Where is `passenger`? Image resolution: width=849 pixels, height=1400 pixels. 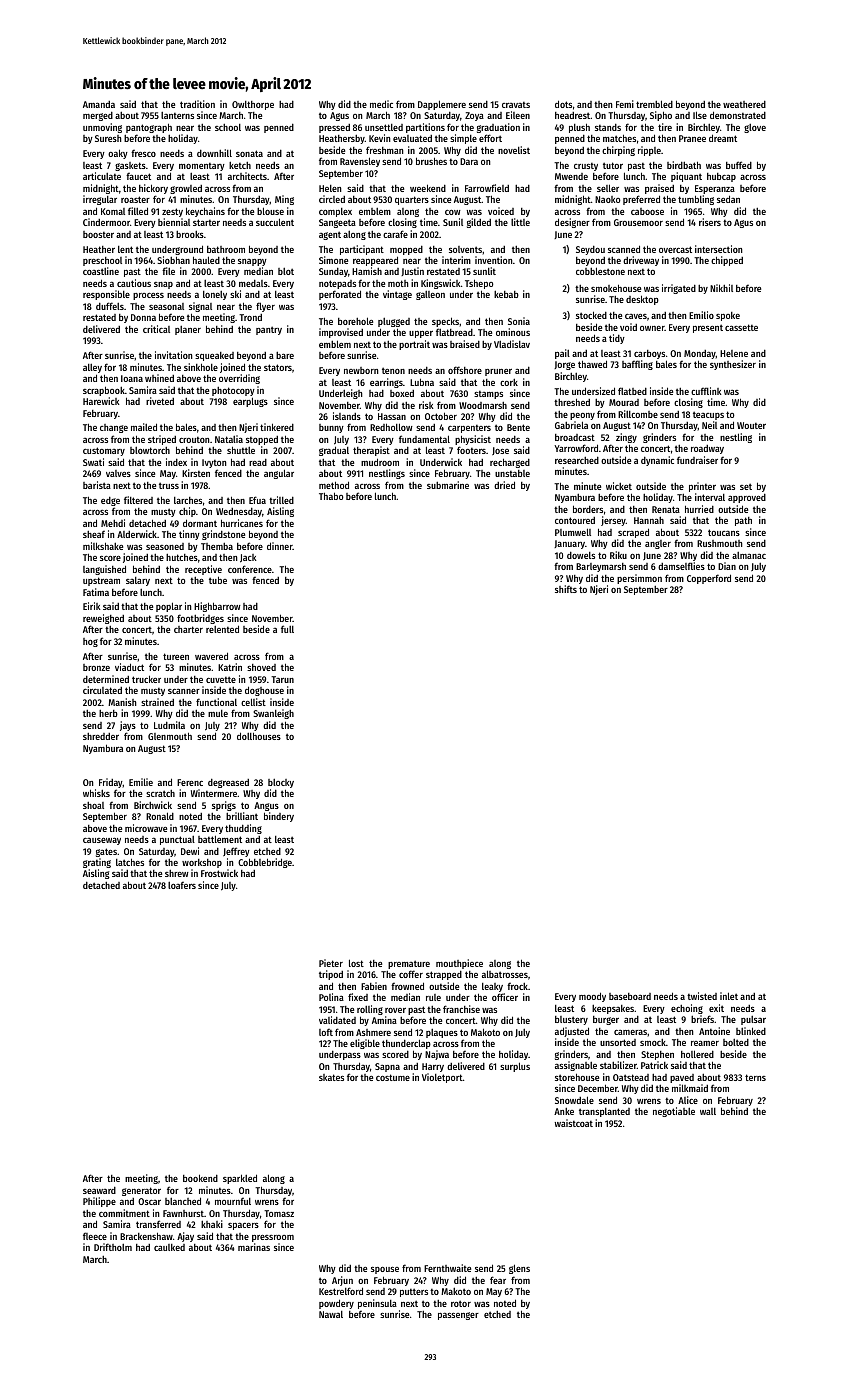
passenger is located at coordinates (458, 1316).
